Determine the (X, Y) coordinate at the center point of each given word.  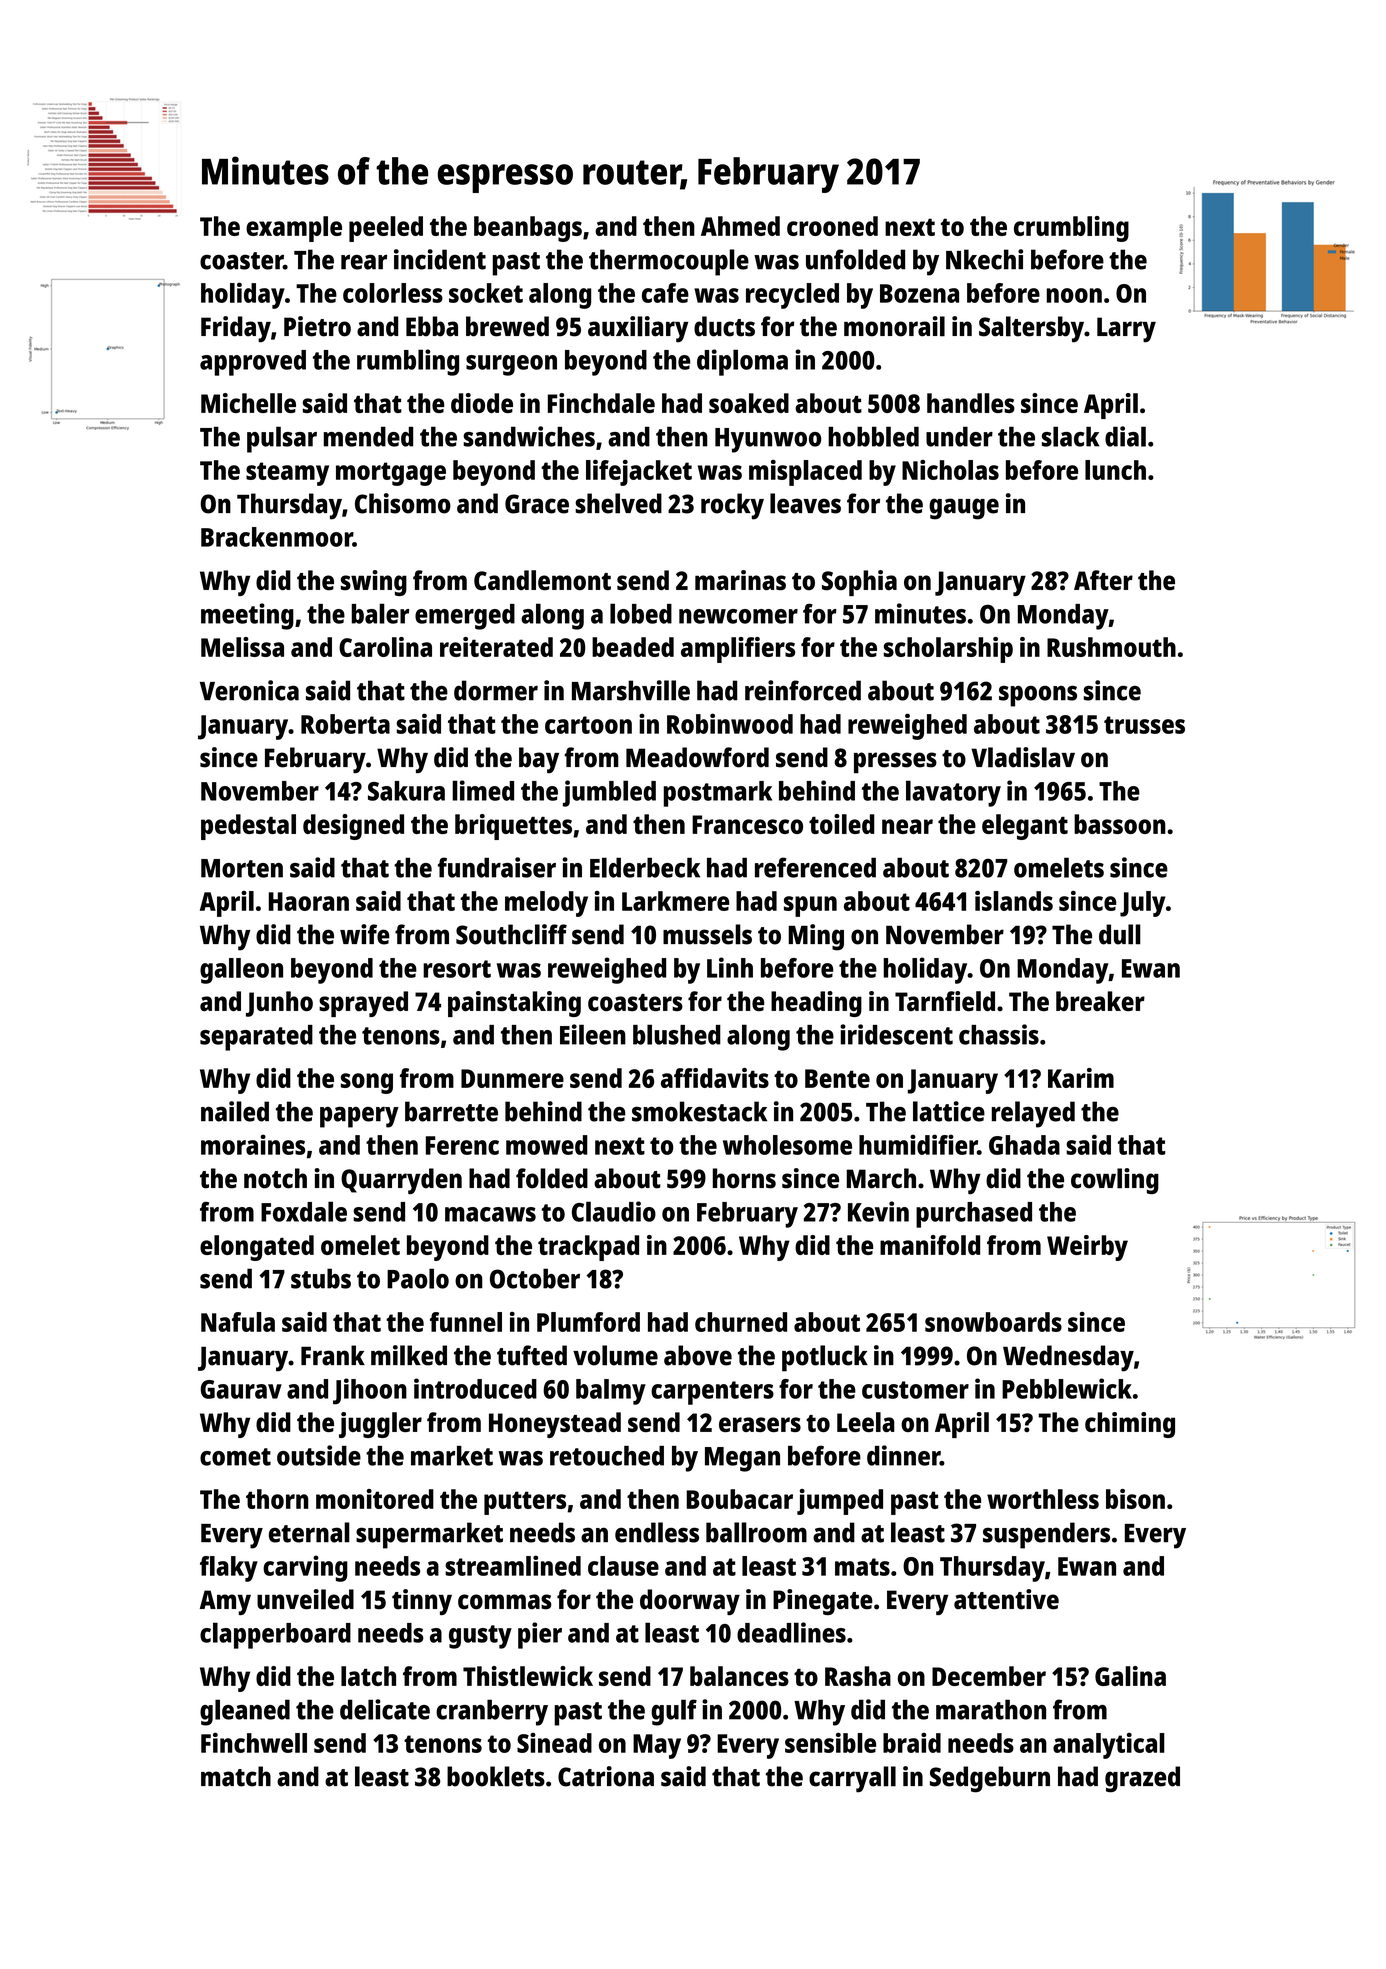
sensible (830, 1742)
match (236, 1776)
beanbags (528, 229)
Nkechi (984, 259)
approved (253, 363)
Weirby (1087, 1248)
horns (744, 1178)
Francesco (747, 824)
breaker (1100, 1001)
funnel (466, 1322)
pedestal (248, 827)
